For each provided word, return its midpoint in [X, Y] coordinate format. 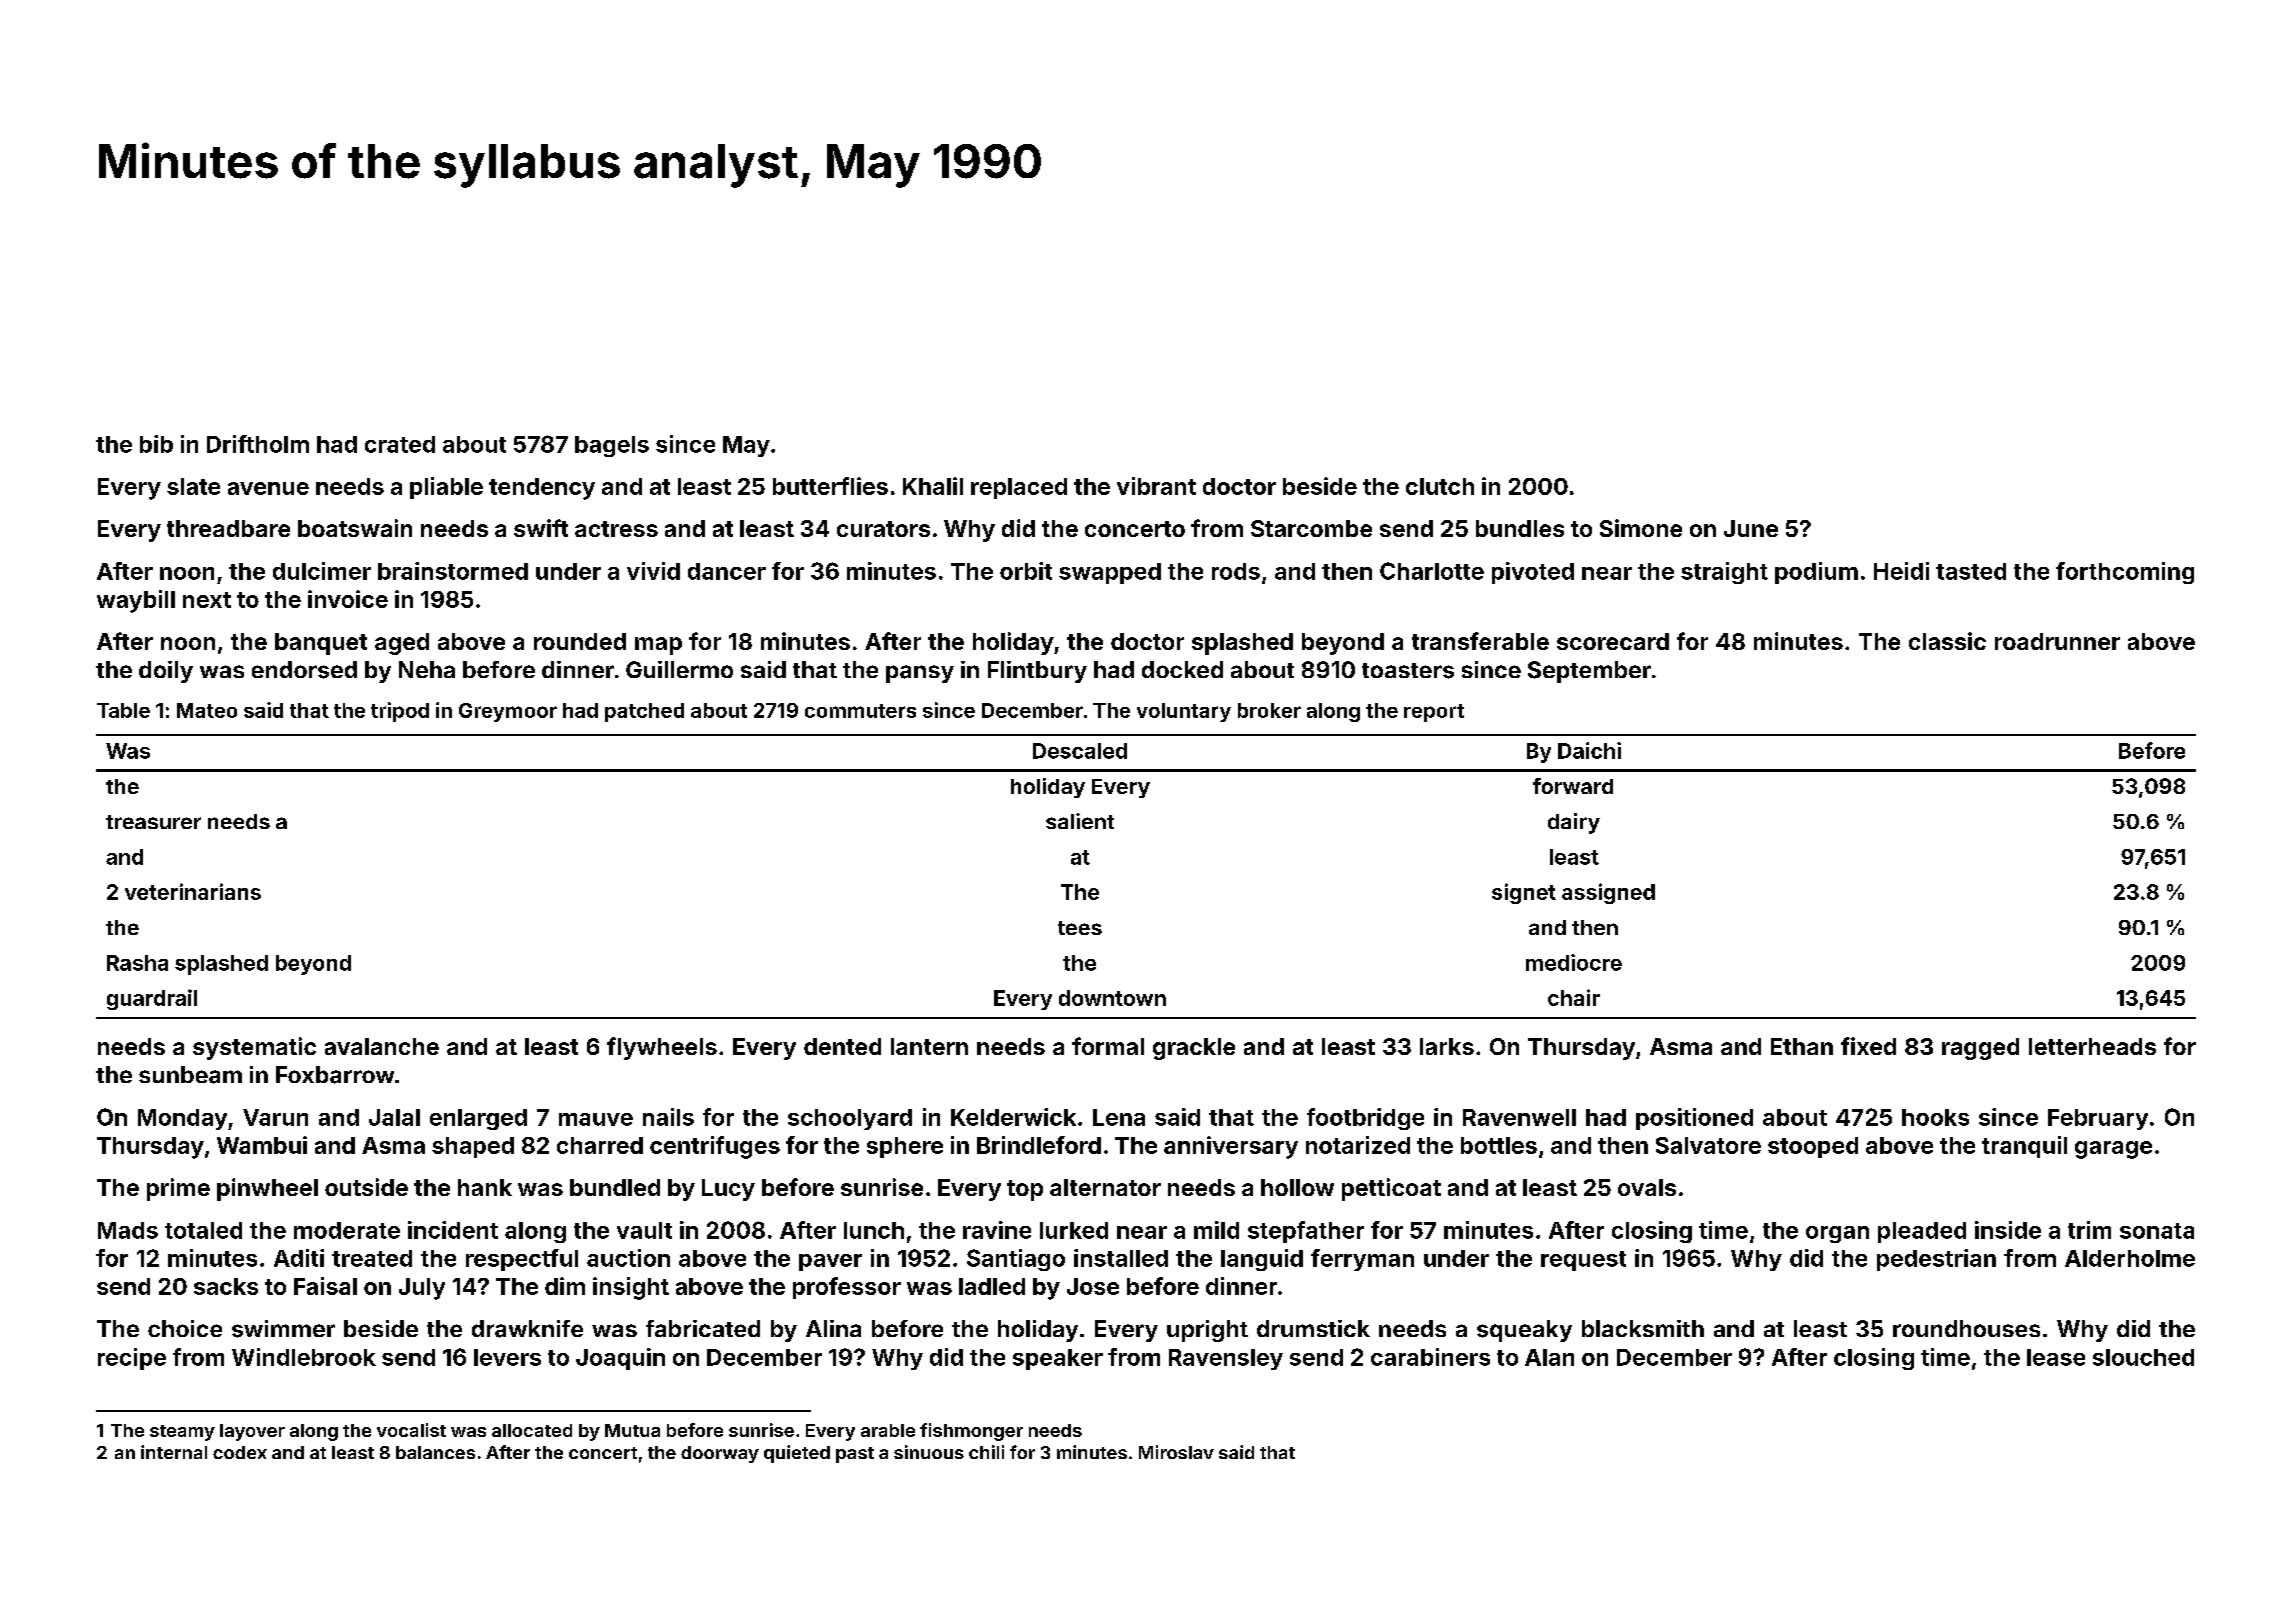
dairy [1574, 823]
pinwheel [267, 1189]
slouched [2143, 1357]
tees [1080, 928]
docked [1182, 669]
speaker [1058, 1359]
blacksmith [1643, 1328]
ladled [992, 1286]
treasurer [153, 822]
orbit [1026, 571]
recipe [132, 1359]
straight [1724, 573]
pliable [446, 488]
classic [1947, 641]
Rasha [137, 963]
